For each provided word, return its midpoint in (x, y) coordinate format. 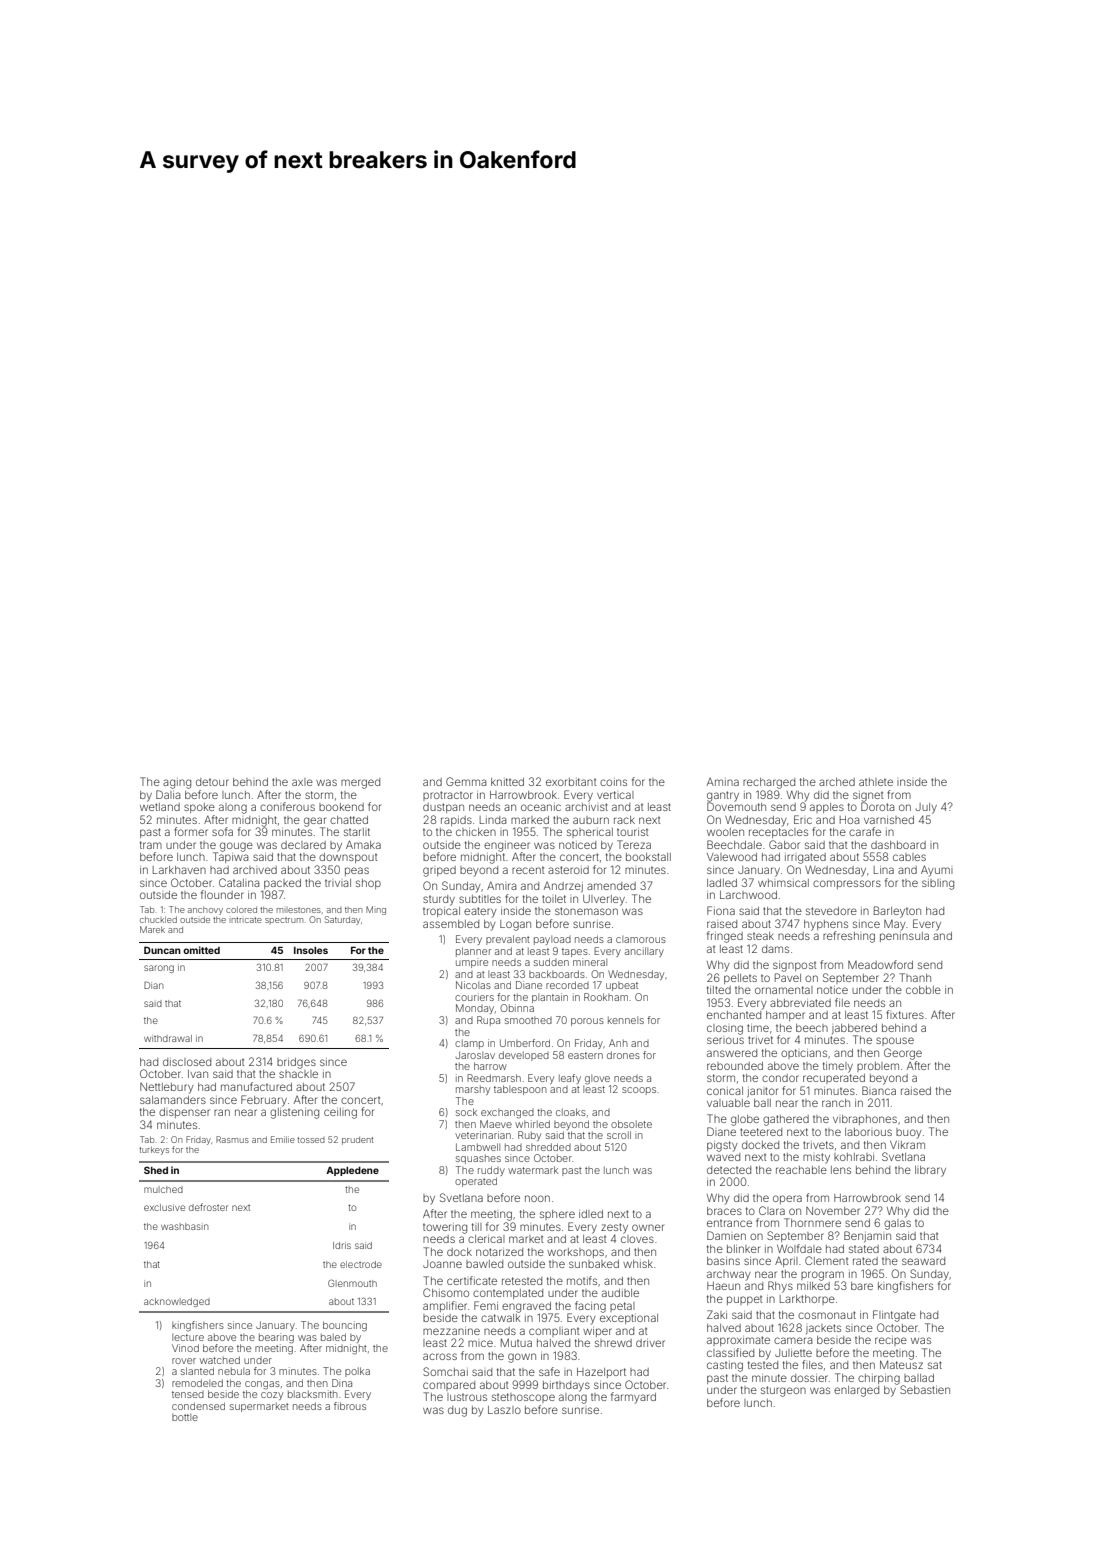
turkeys (154, 1150)
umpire (472, 963)
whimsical (783, 883)
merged (360, 783)
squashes (478, 1159)
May (895, 925)
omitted (201, 950)
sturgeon (783, 1391)
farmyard (633, 1398)
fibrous (350, 1406)
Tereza (634, 844)
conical (725, 1091)
